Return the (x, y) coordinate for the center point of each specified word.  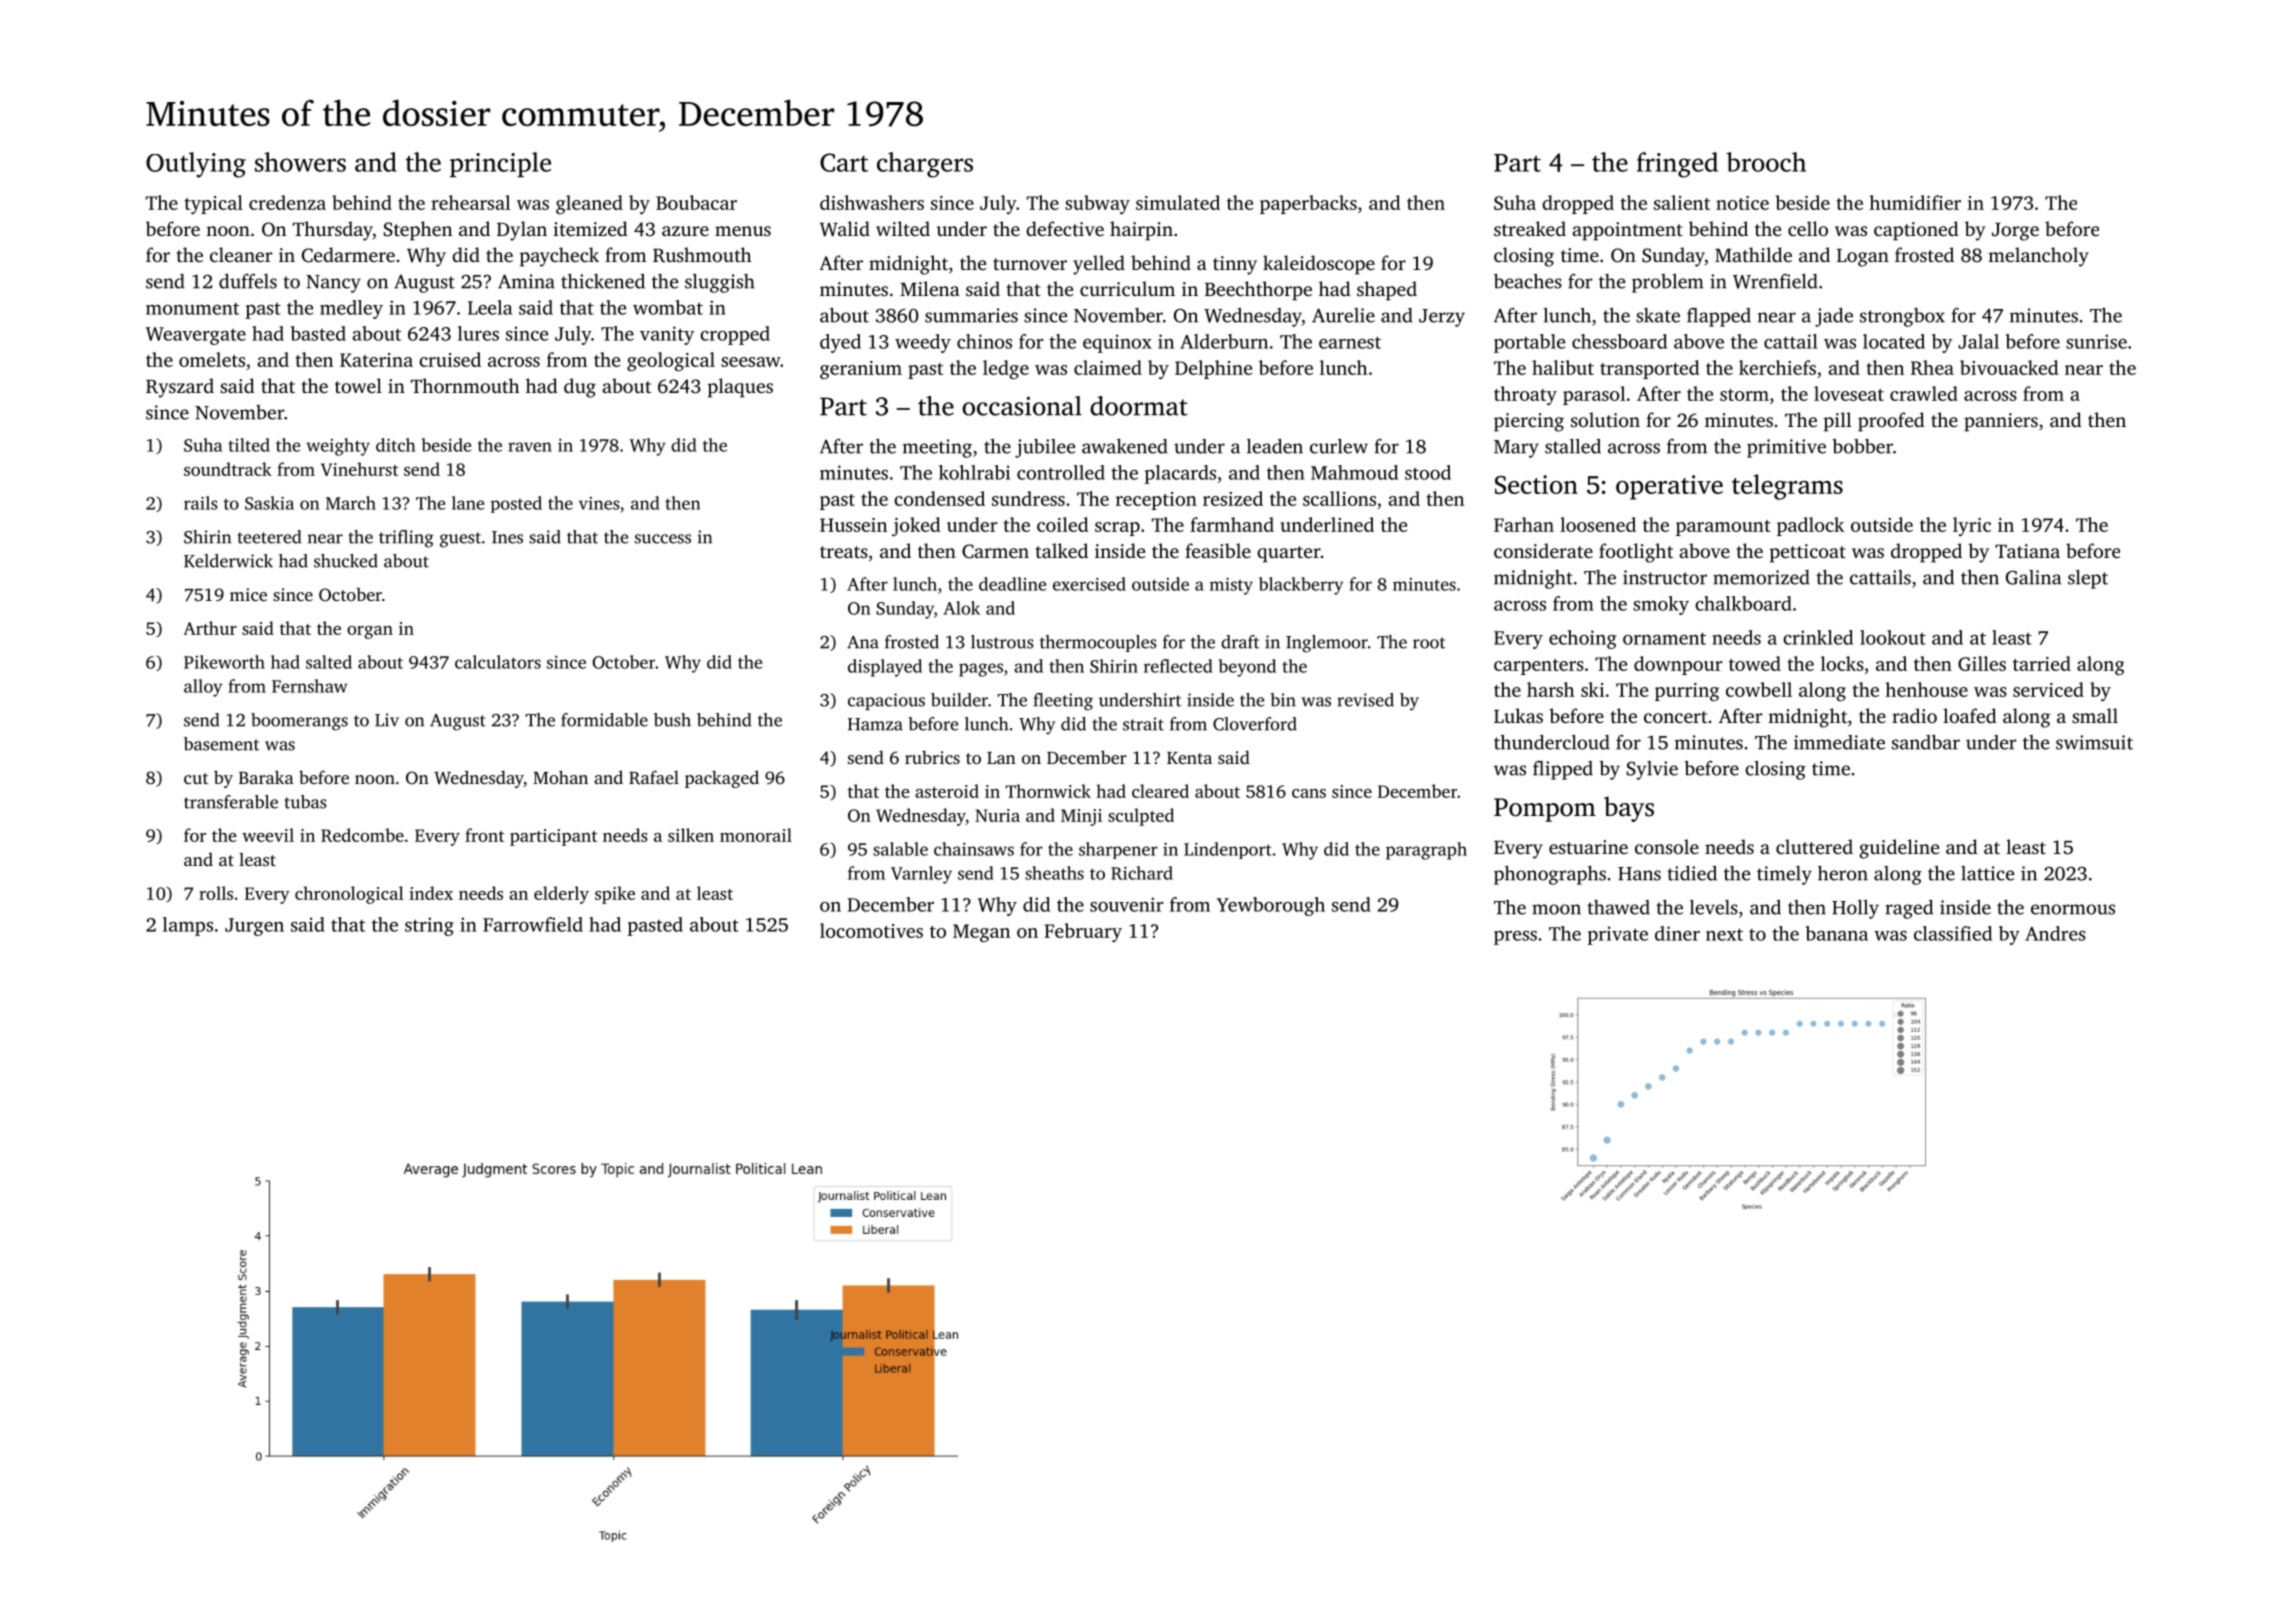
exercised (1089, 584)
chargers (925, 165)
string (429, 926)
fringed (1677, 165)
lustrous (1002, 642)
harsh (1551, 689)
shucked (346, 561)
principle (500, 164)
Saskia (269, 503)
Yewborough (1271, 906)
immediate (1839, 742)
